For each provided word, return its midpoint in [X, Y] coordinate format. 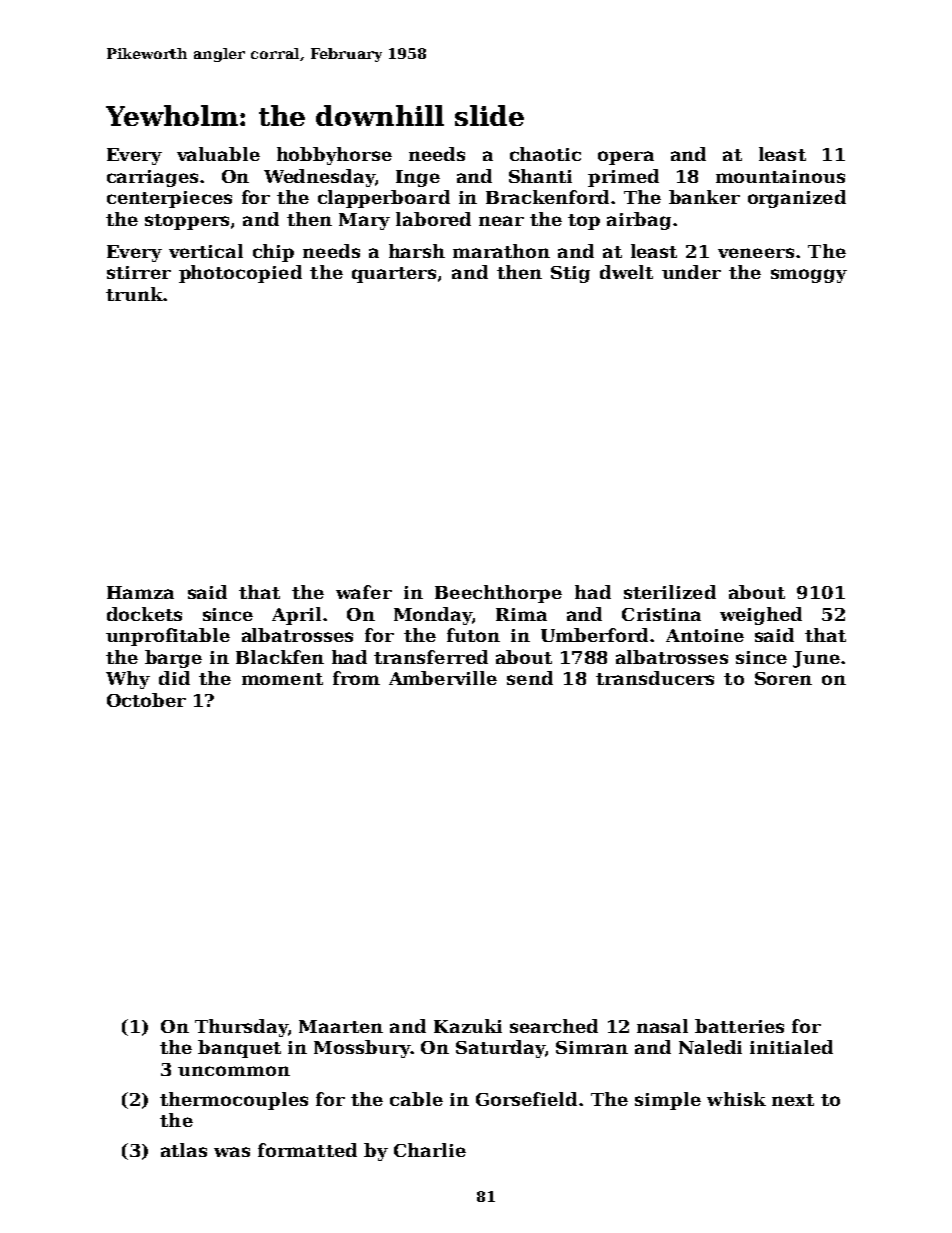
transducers [655, 678]
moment [282, 679]
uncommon [234, 1071]
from [356, 678]
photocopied [240, 274]
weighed [761, 616]
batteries [739, 1026]
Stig [570, 274]
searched [554, 1026]
